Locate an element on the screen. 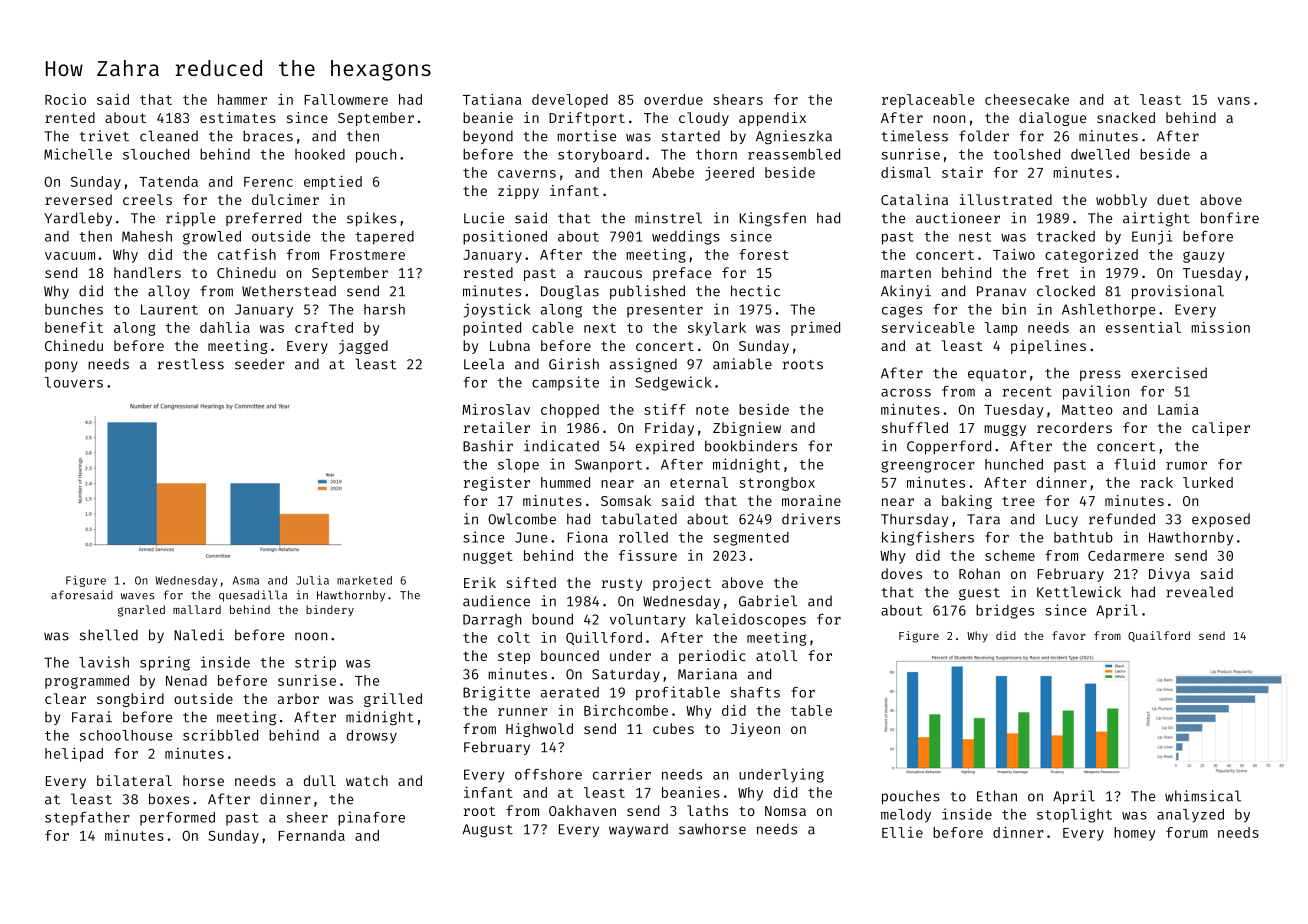  exercised is located at coordinates (1169, 373).
